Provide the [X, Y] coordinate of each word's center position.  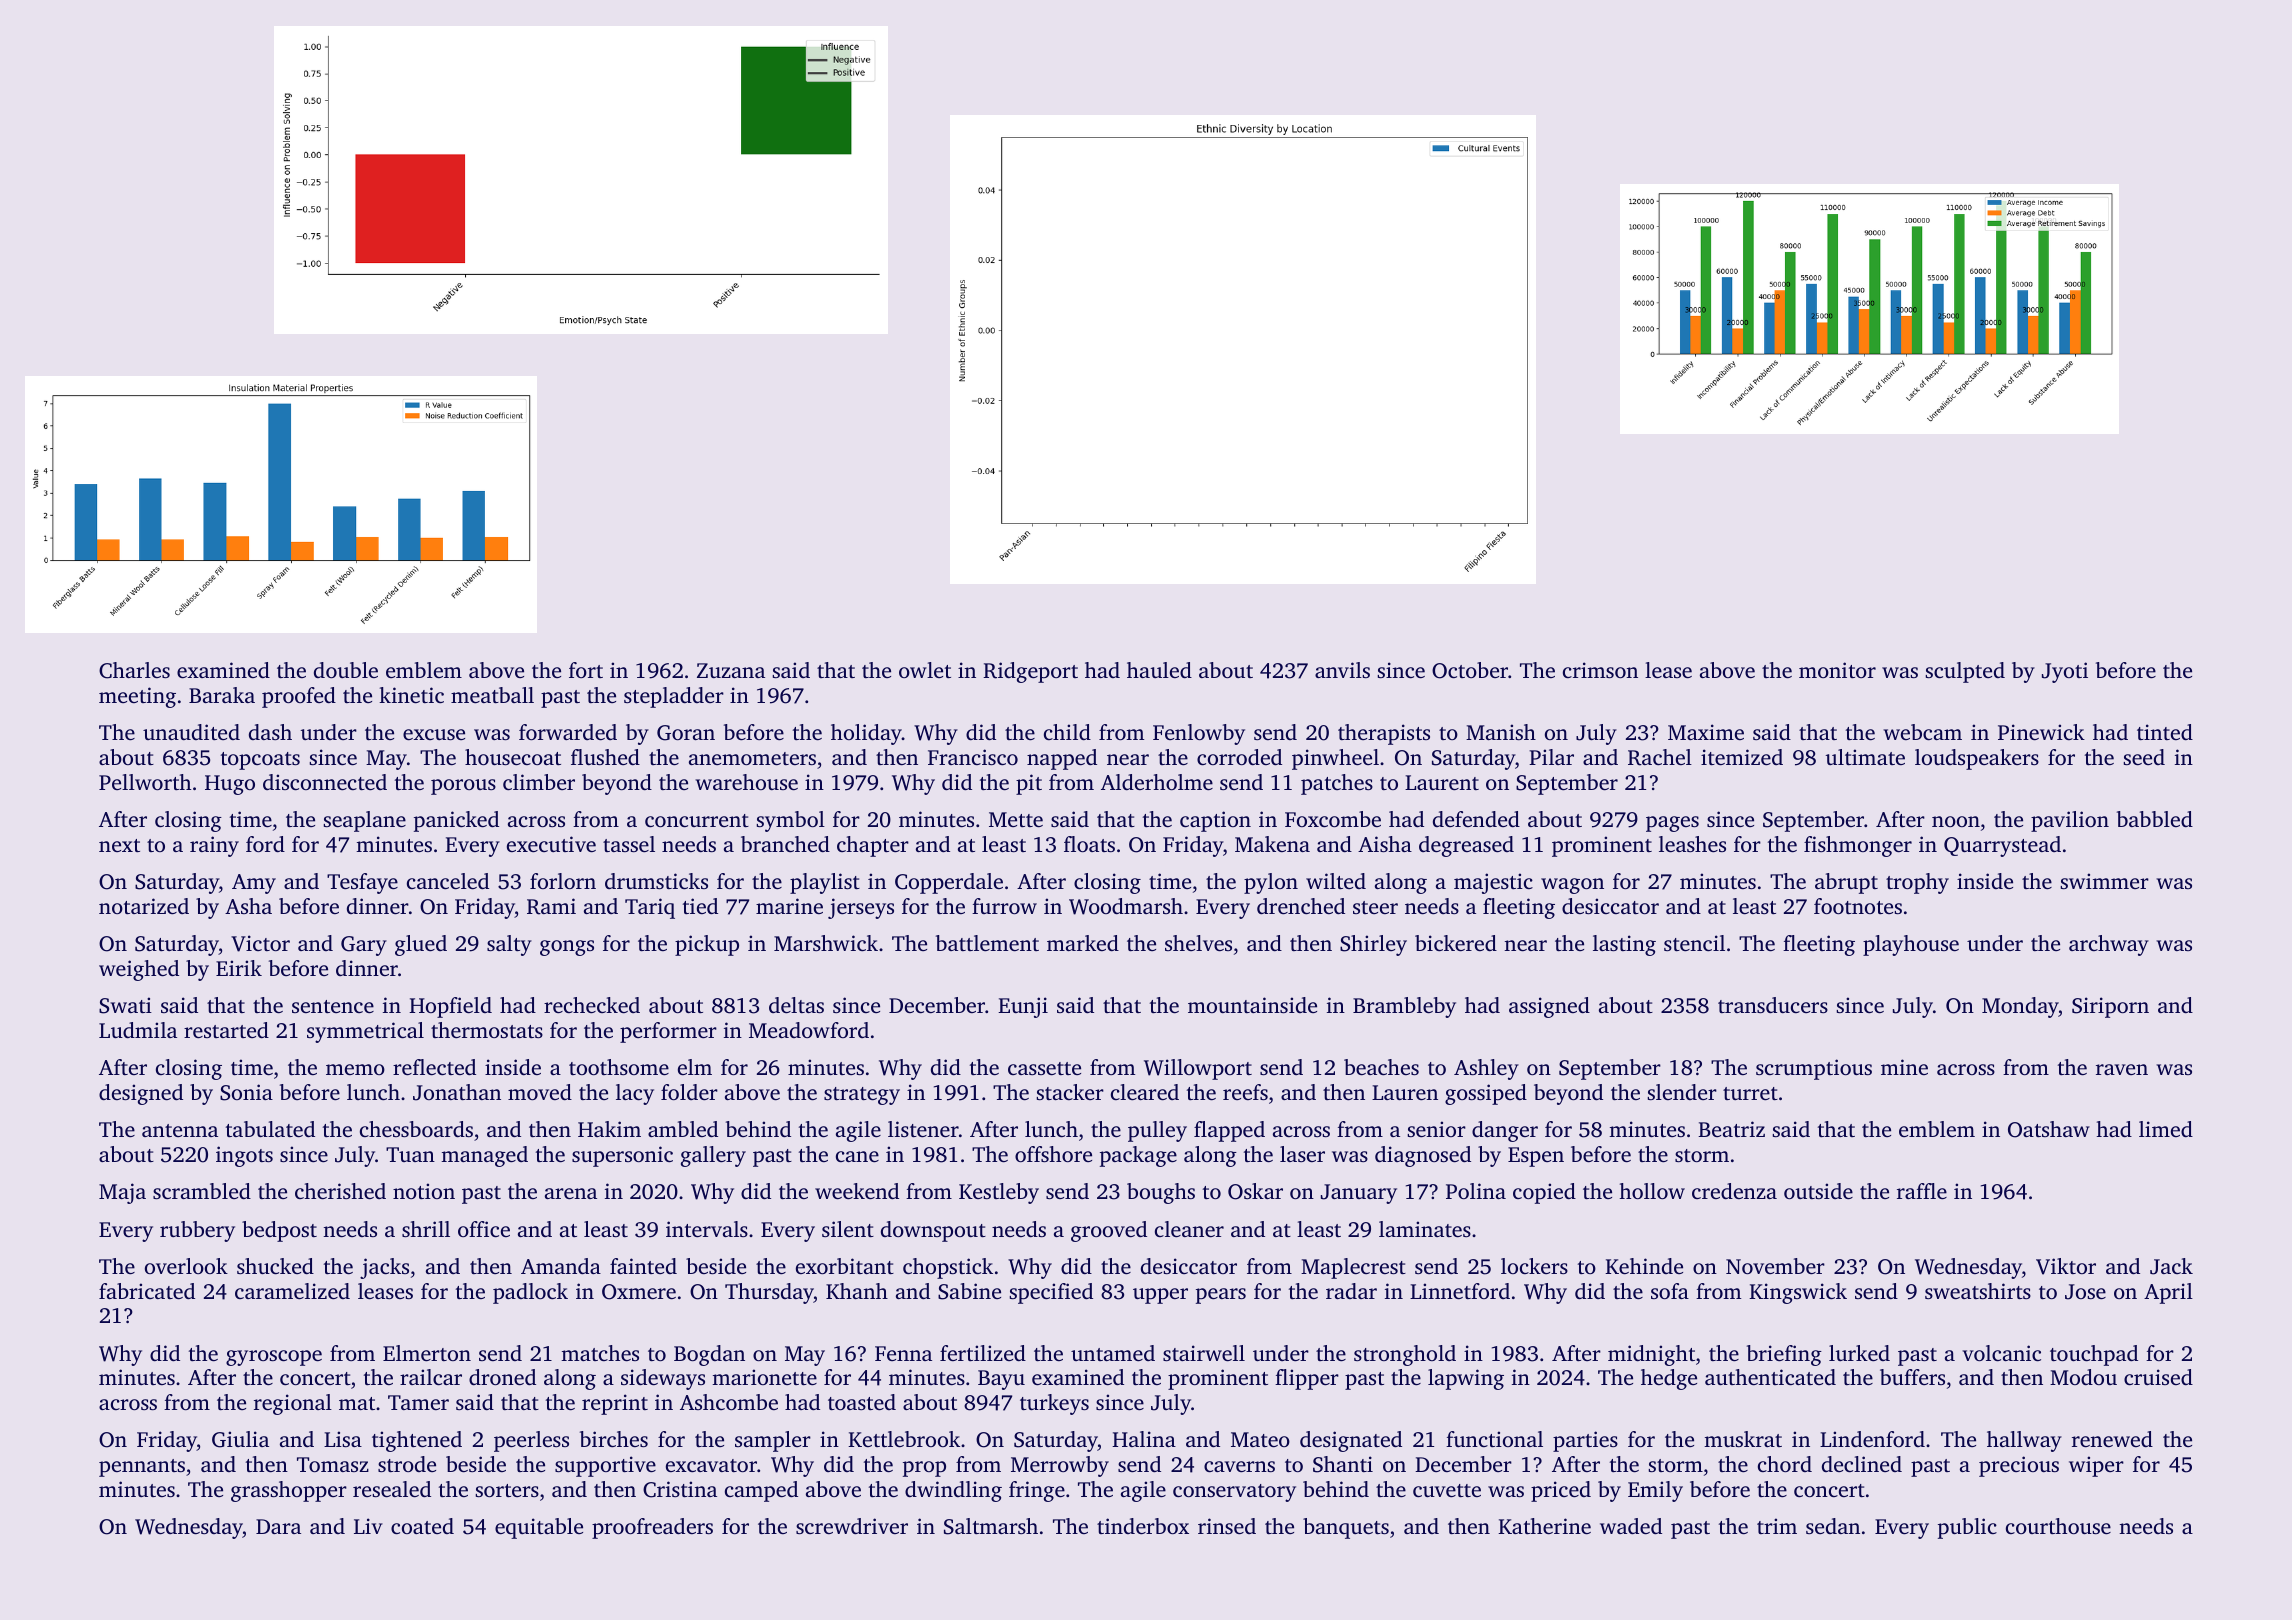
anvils [1342, 670]
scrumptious [1814, 1069]
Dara [278, 1526]
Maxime [1706, 732]
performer [668, 1032]
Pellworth [145, 782]
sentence [333, 1006]
